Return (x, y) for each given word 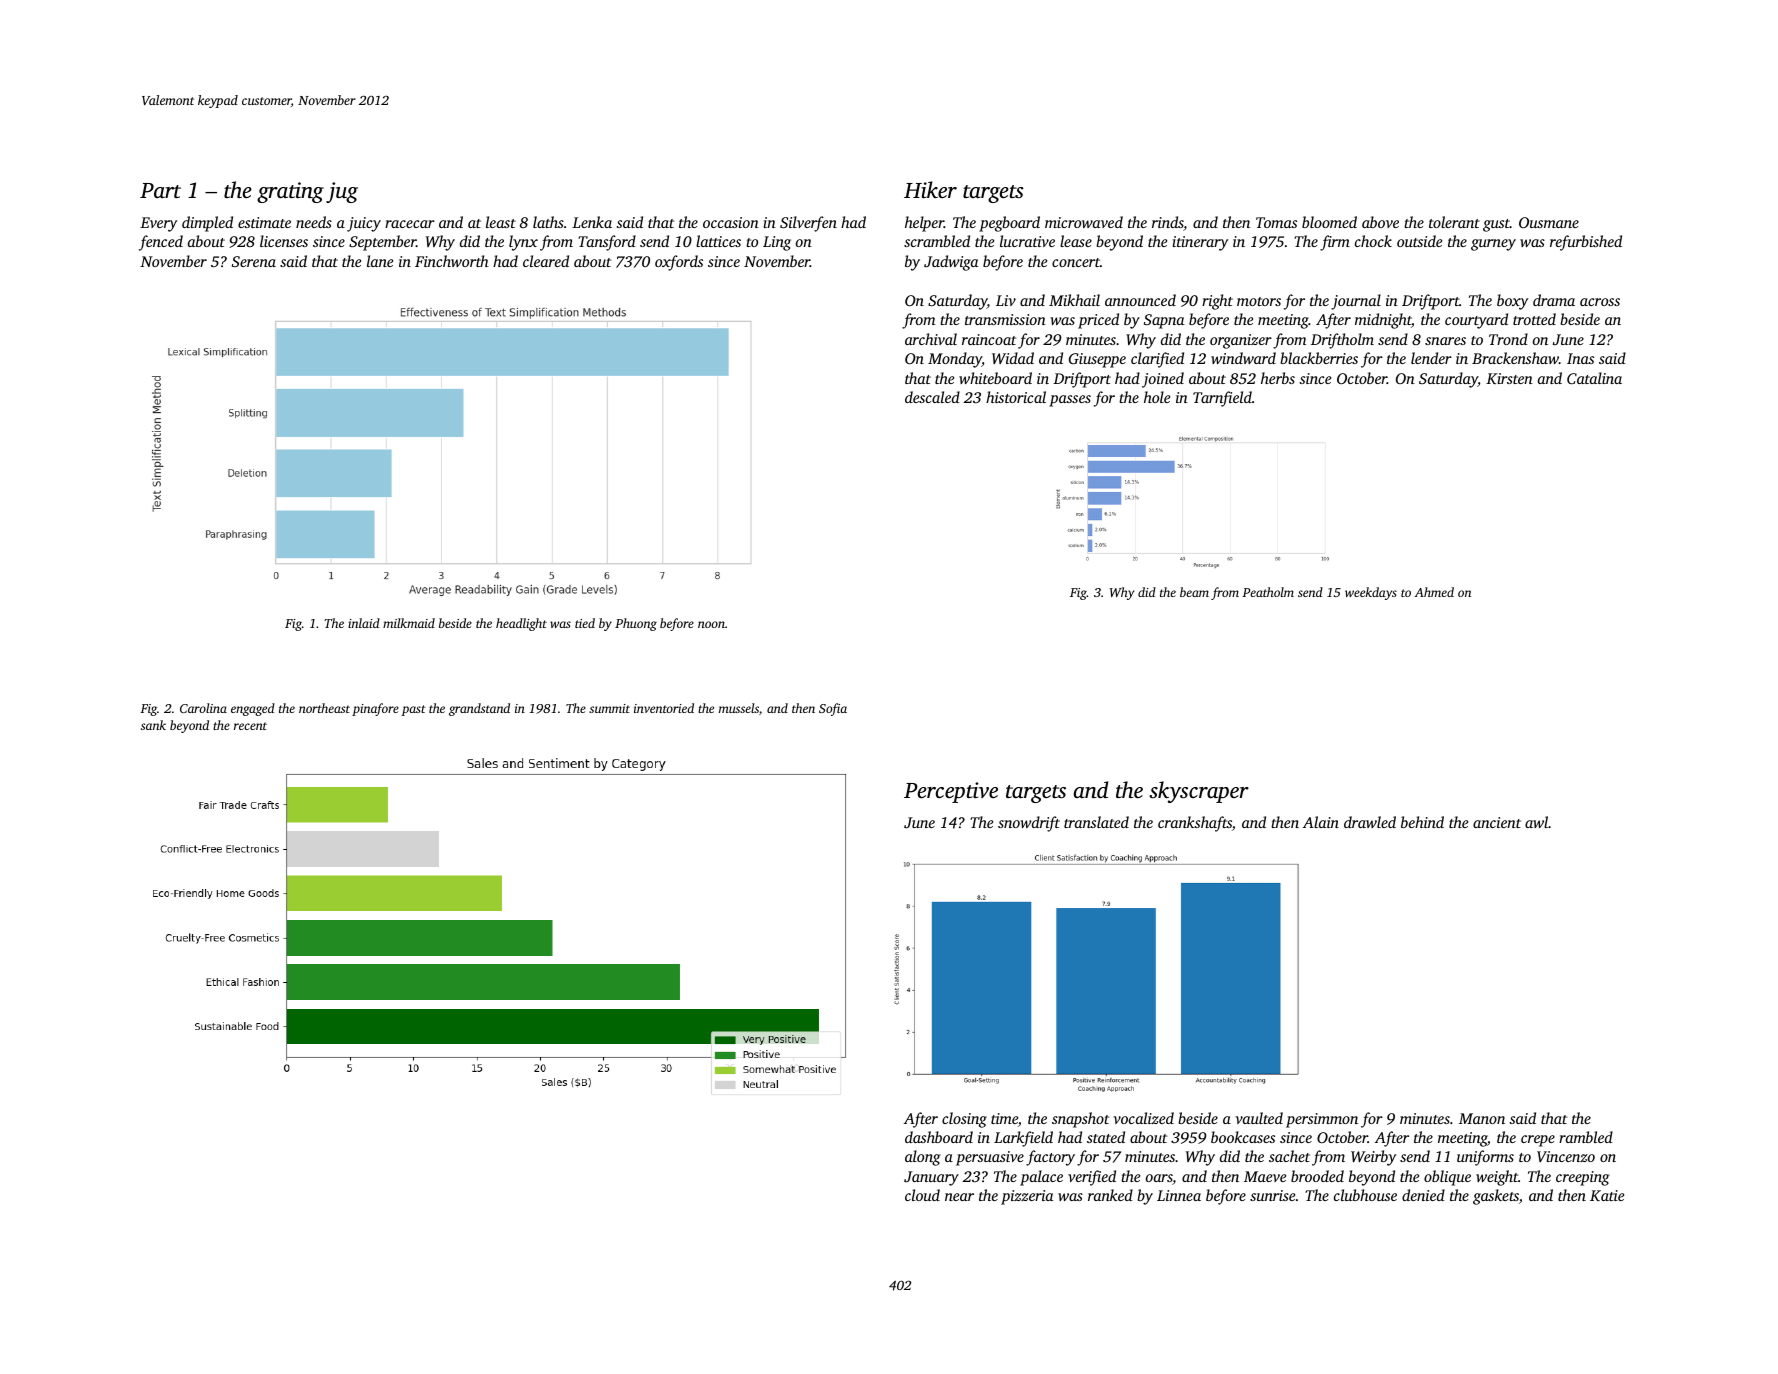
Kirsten (1509, 378)
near (959, 1197)
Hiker (930, 189)
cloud (922, 1195)
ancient (1497, 822)
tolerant (1454, 222)
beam (1194, 592)
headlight (521, 624)
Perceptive (951, 792)
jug (342, 192)
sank (153, 725)
